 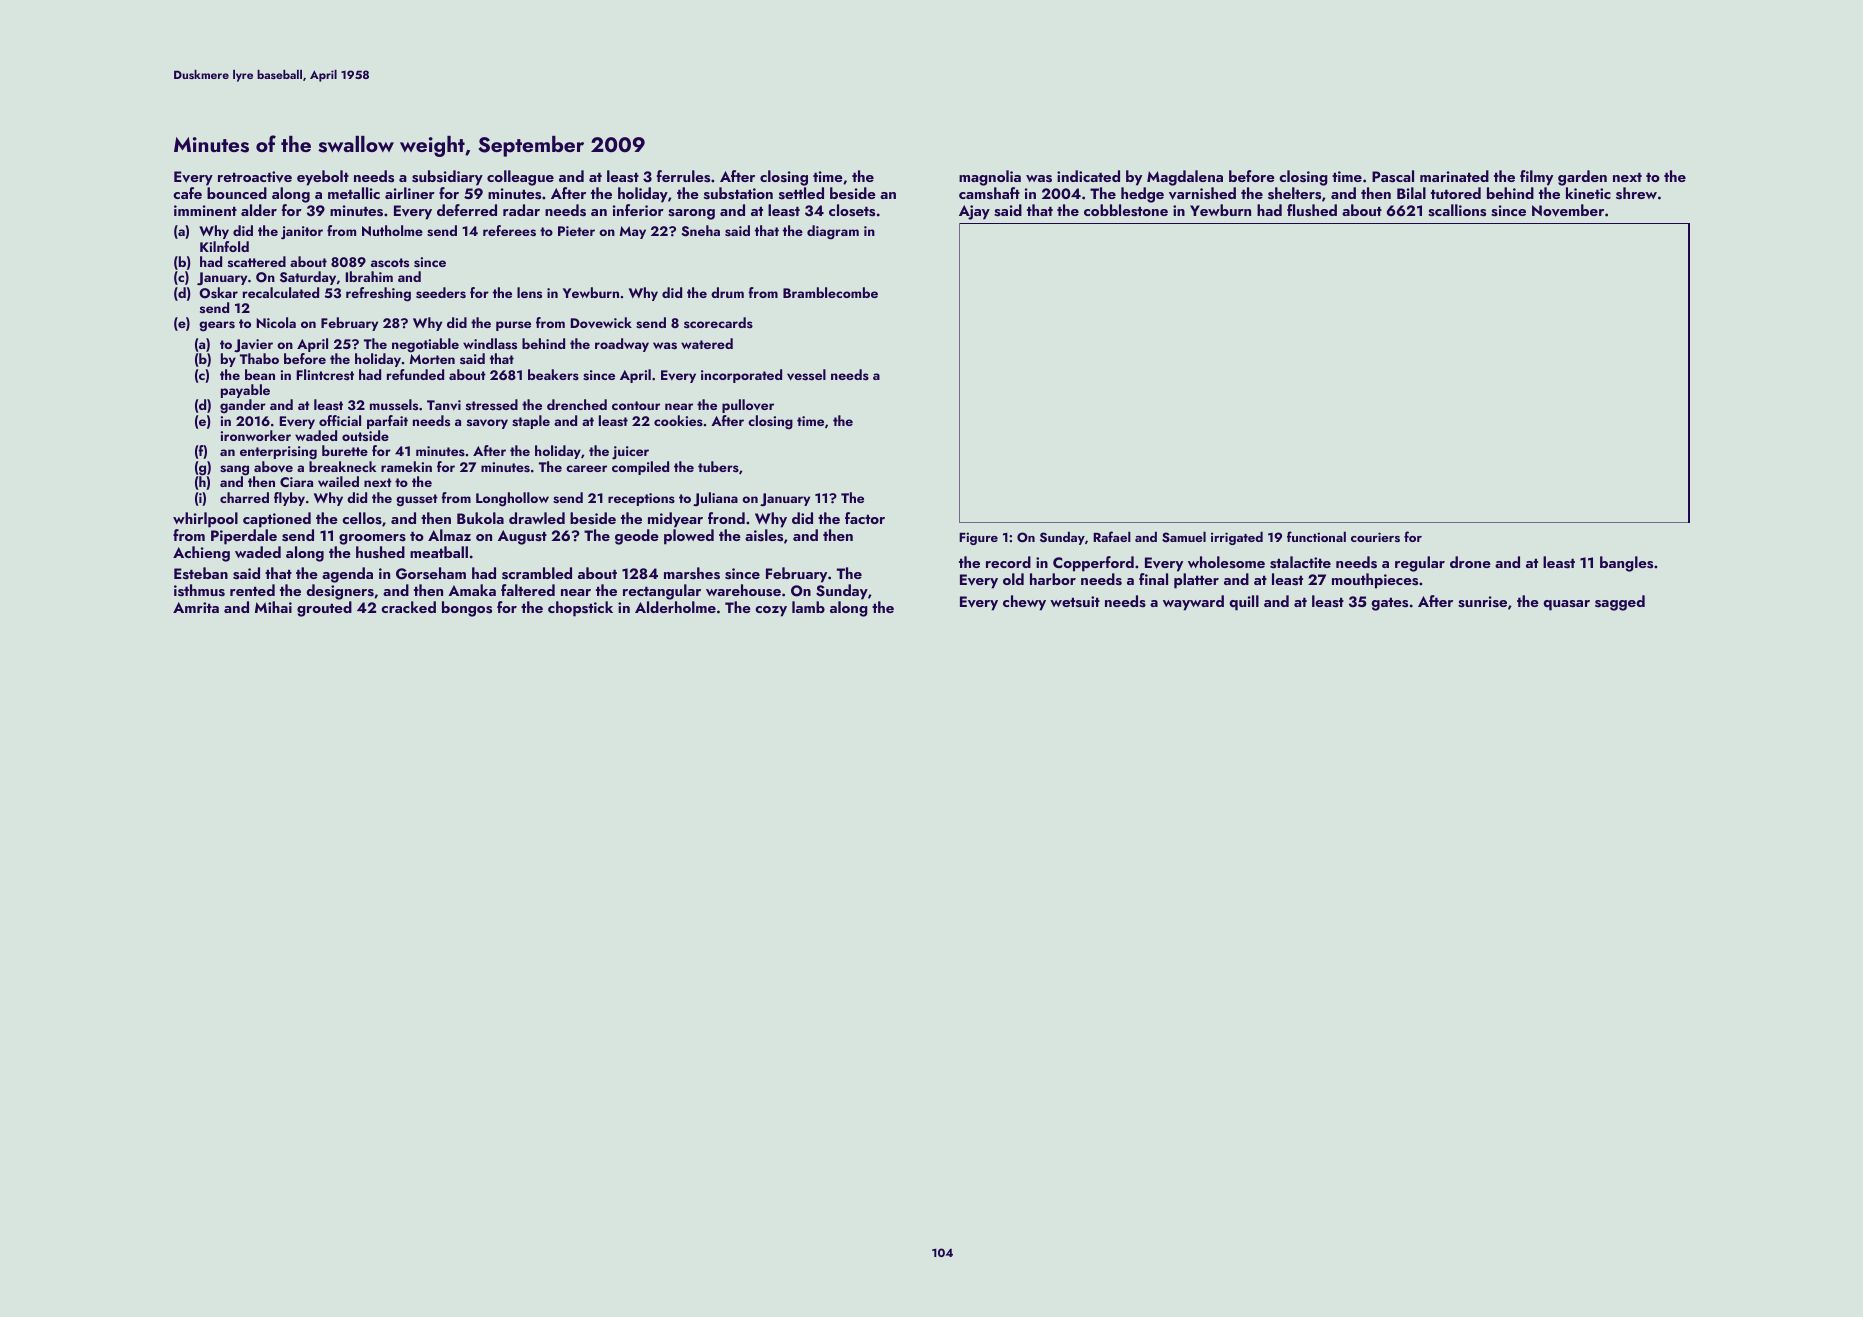 I want to click on vessel, so click(x=806, y=375).
